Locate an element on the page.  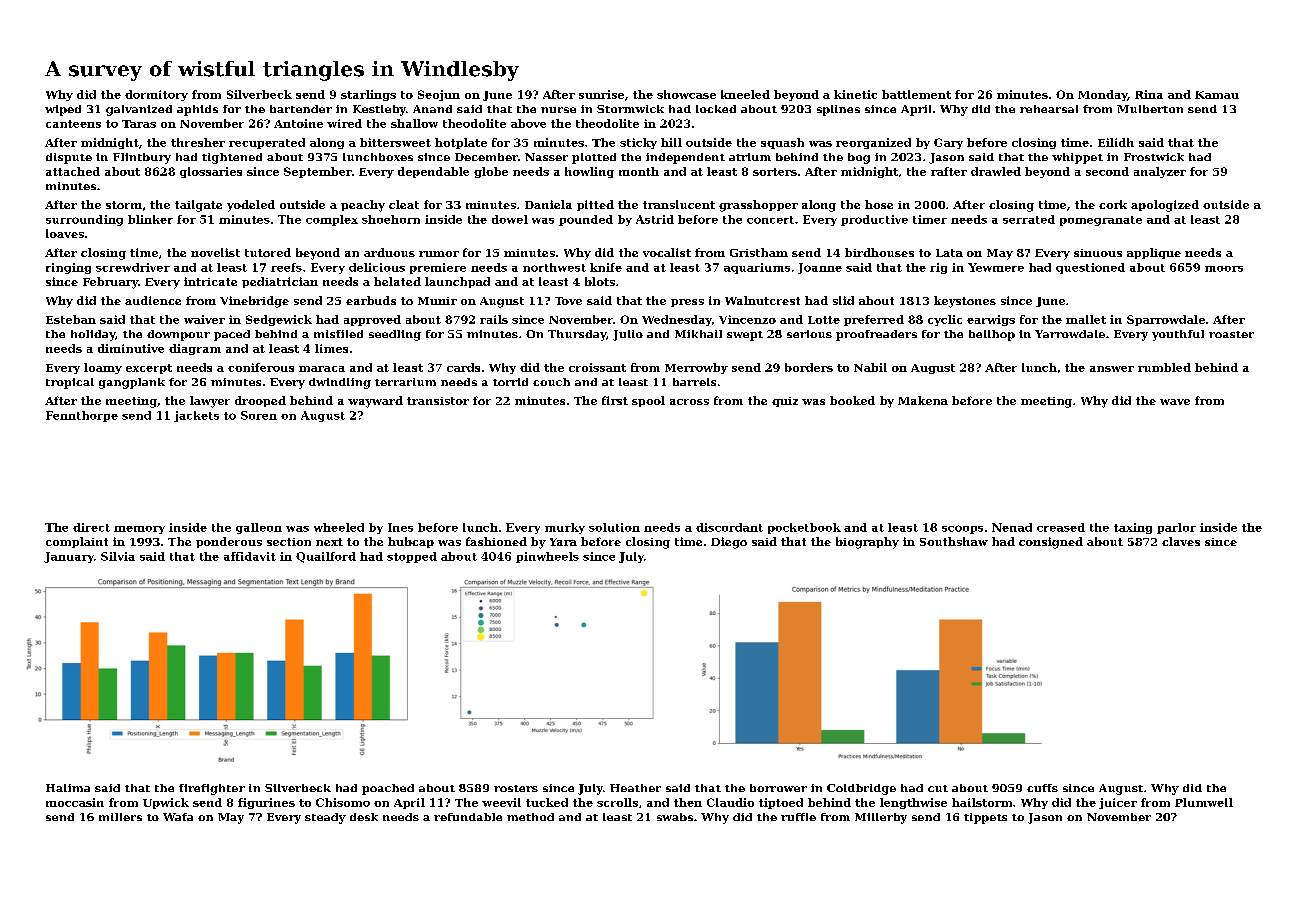
scrolls is located at coordinates (617, 802).
